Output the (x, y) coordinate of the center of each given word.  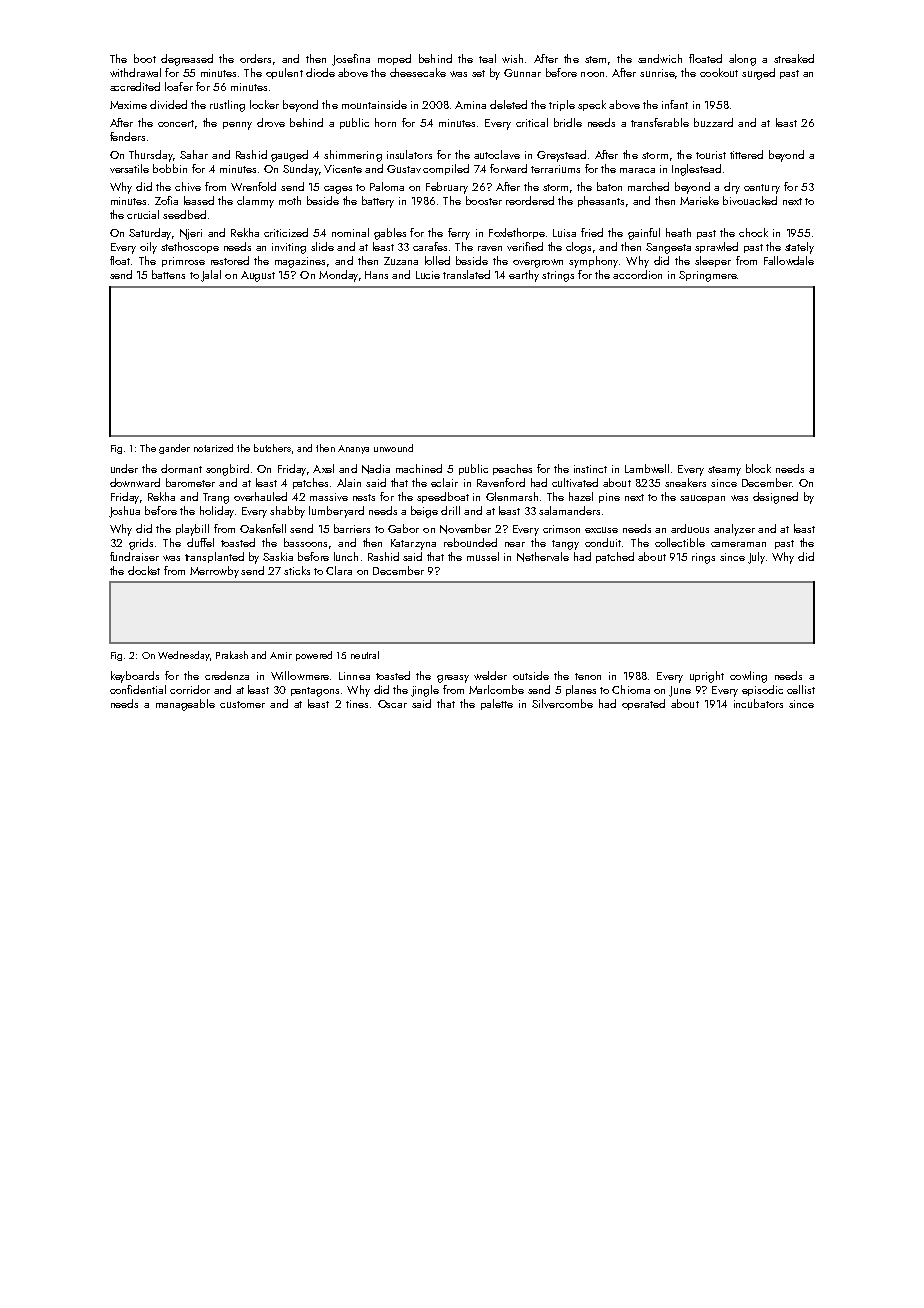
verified (525, 246)
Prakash (232, 655)
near (515, 544)
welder (490, 675)
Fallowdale (789, 260)
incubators (758, 703)
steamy (724, 471)
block (758, 468)
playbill (192, 530)
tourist (711, 155)
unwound (393, 448)
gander (174, 449)
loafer (179, 86)
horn (385, 122)
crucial (143, 214)
